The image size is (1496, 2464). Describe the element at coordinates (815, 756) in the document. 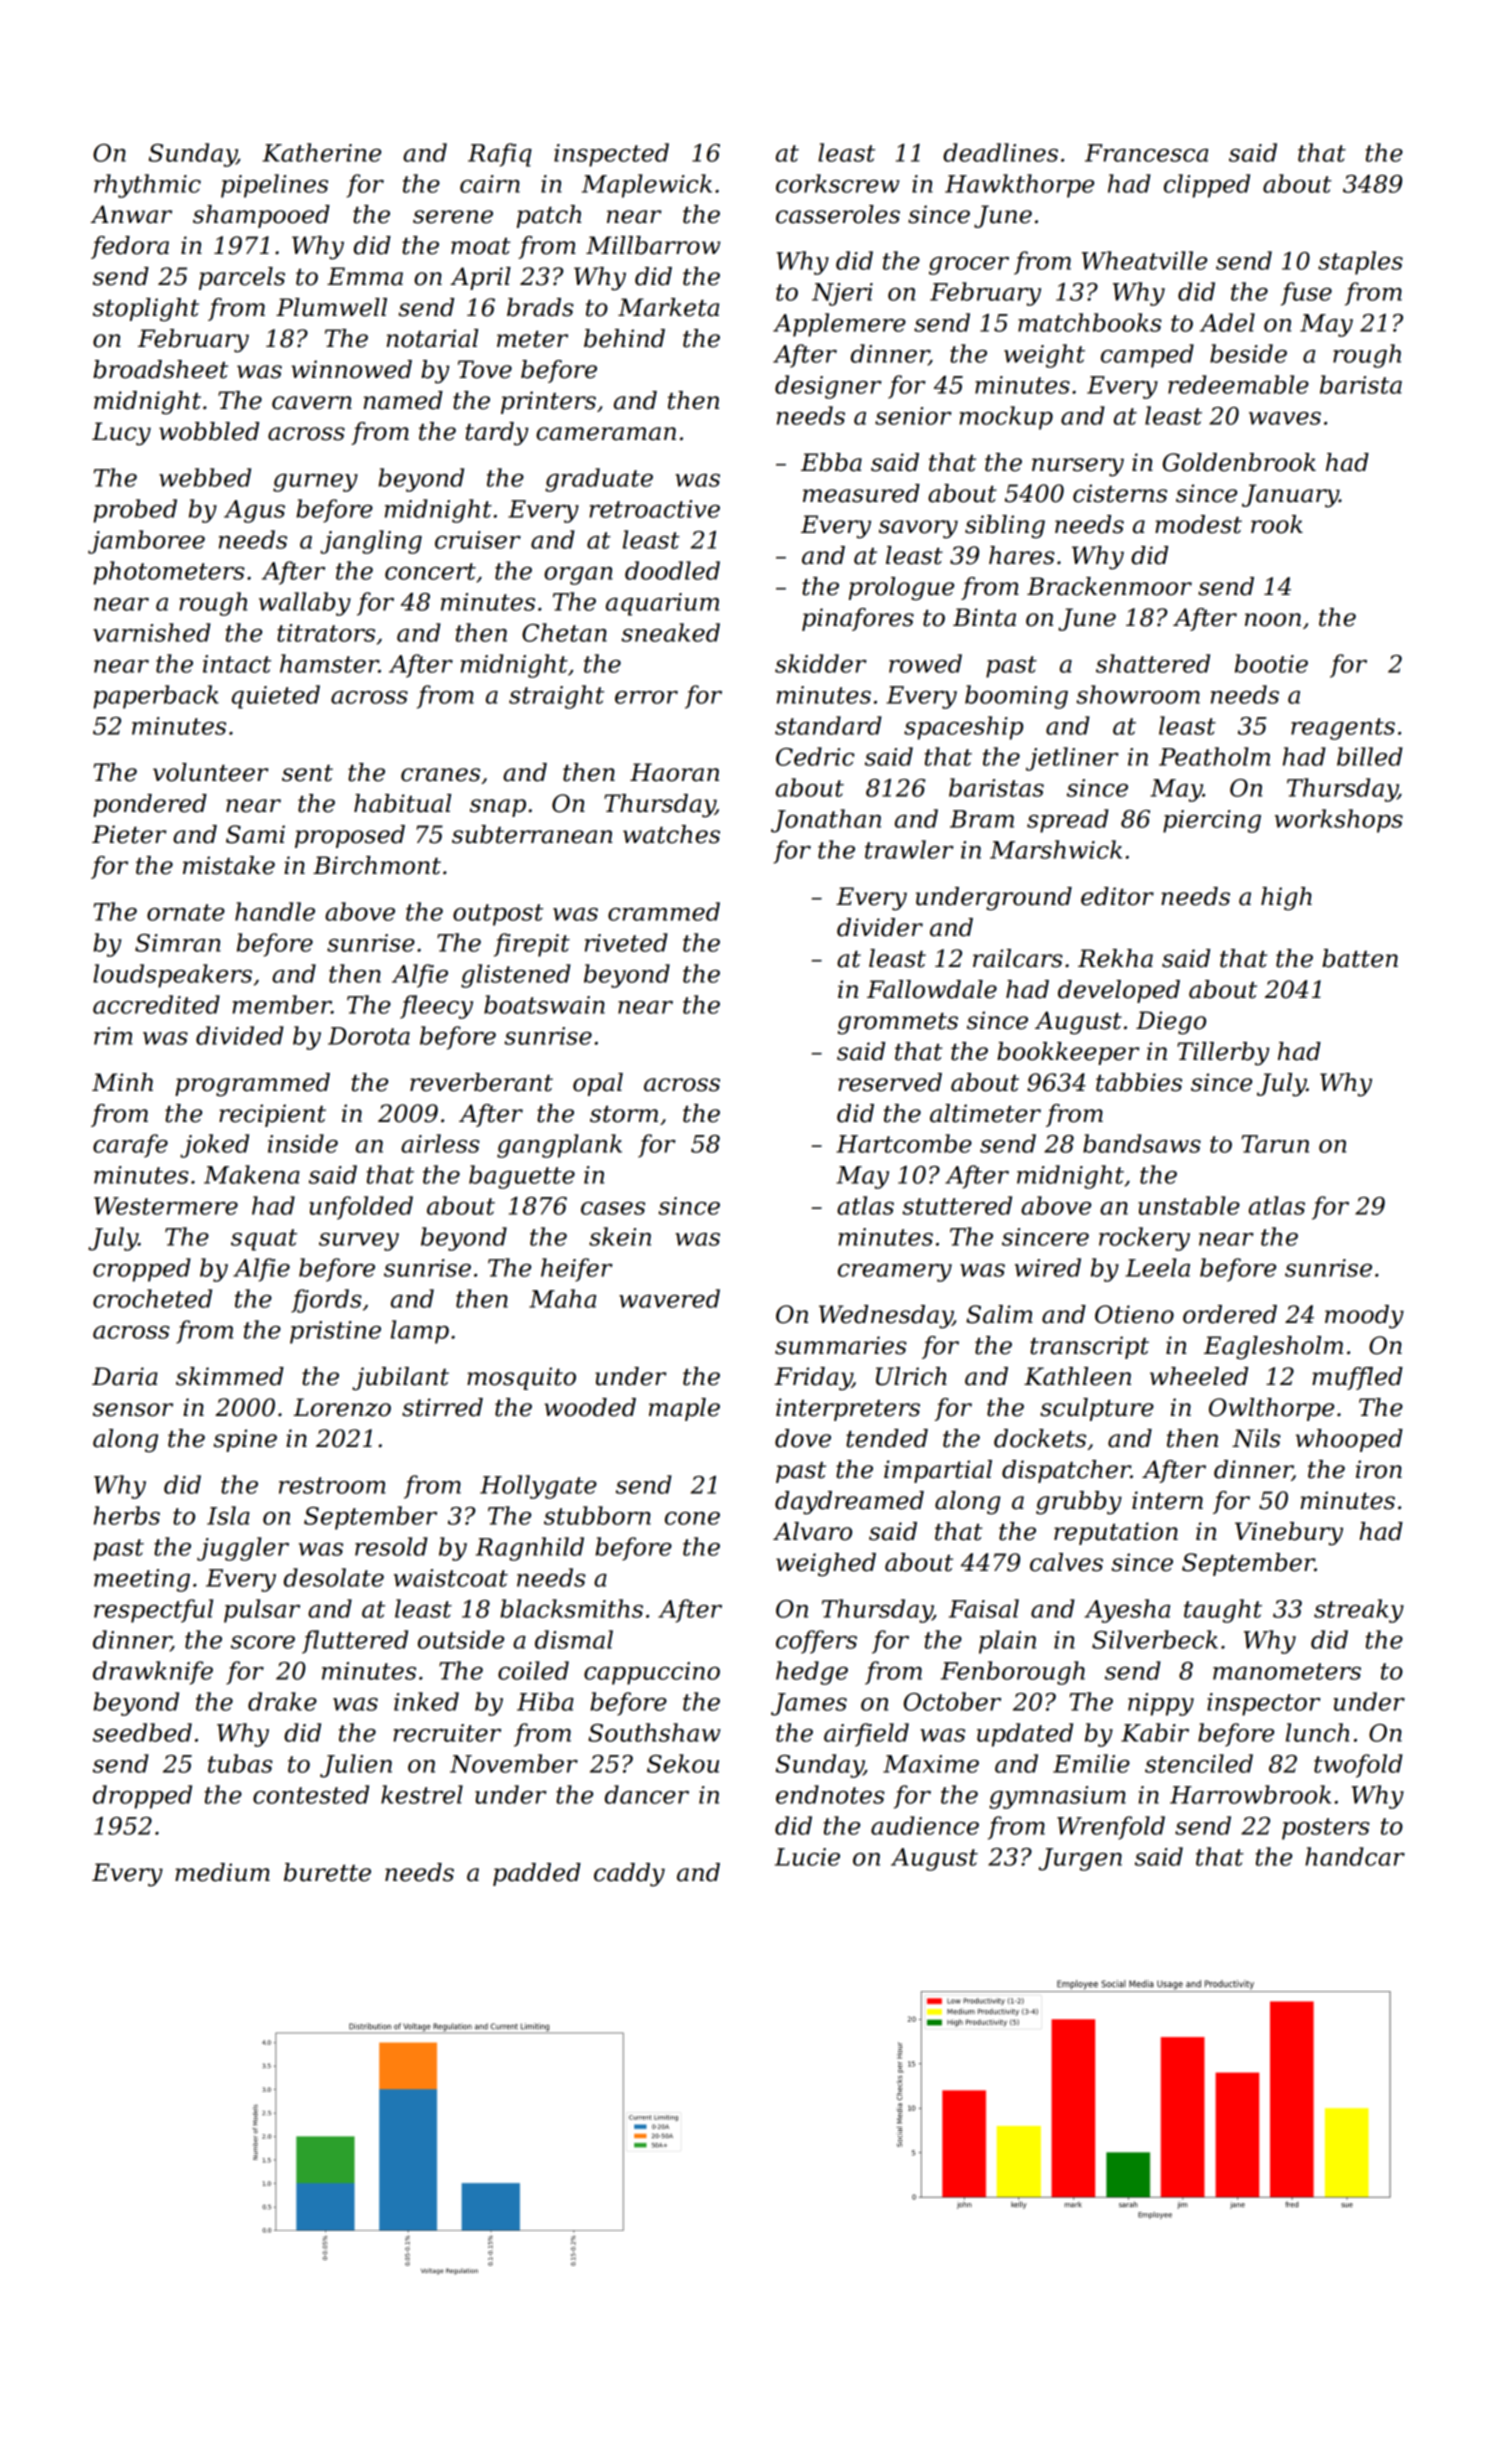

I see `Cedric` at that location.
